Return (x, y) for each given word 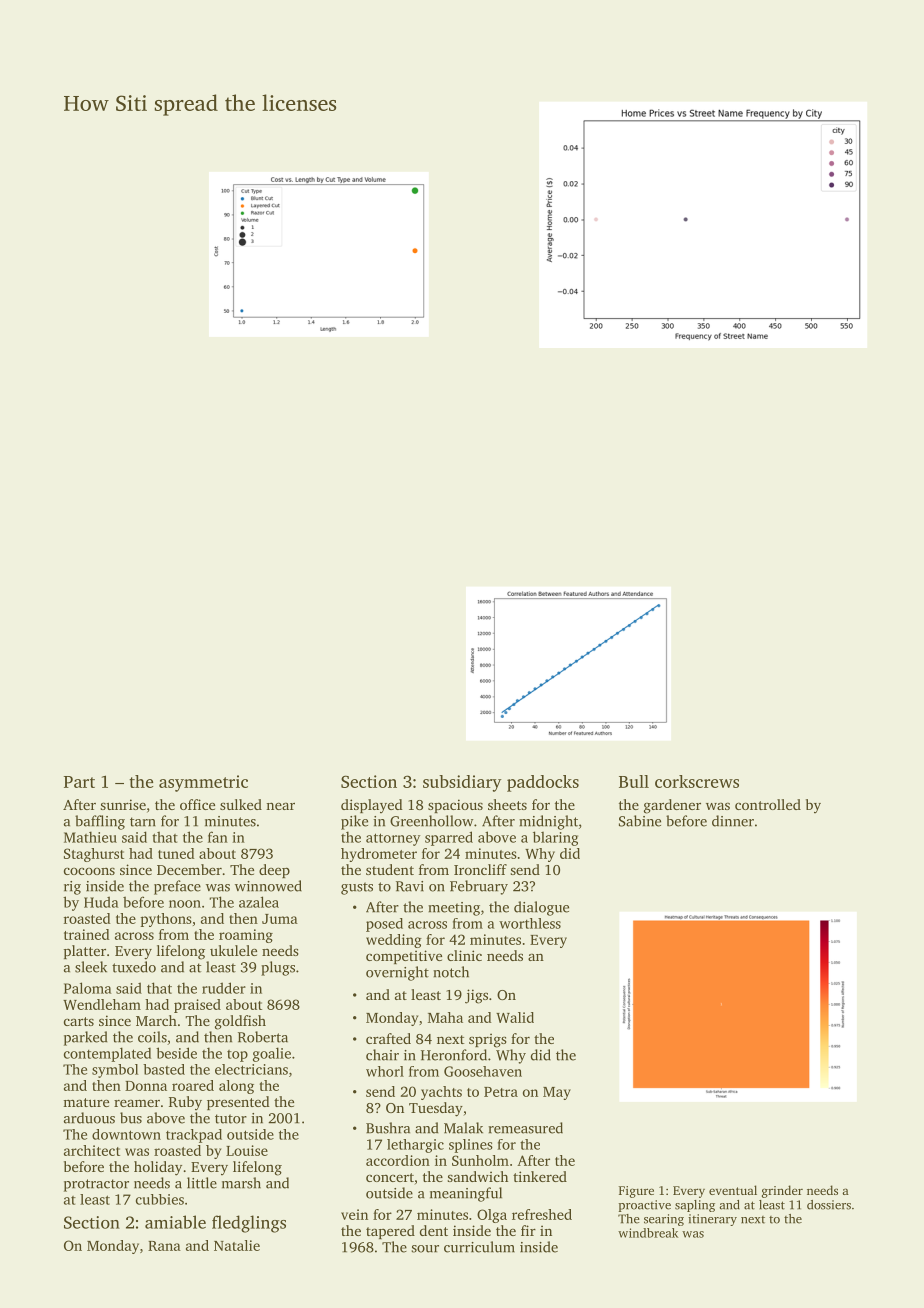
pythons (166, 920)
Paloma (88, 988)
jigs (476, 996)
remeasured (525, 1128)
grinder (782, 1191)
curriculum (479, 1247)
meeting (454, 909)
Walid (515, 1017)
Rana (164, 1246)
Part (79, 782)
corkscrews (697, 781)
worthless (530, 923)
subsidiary (462, 783)
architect (92, 1150)
